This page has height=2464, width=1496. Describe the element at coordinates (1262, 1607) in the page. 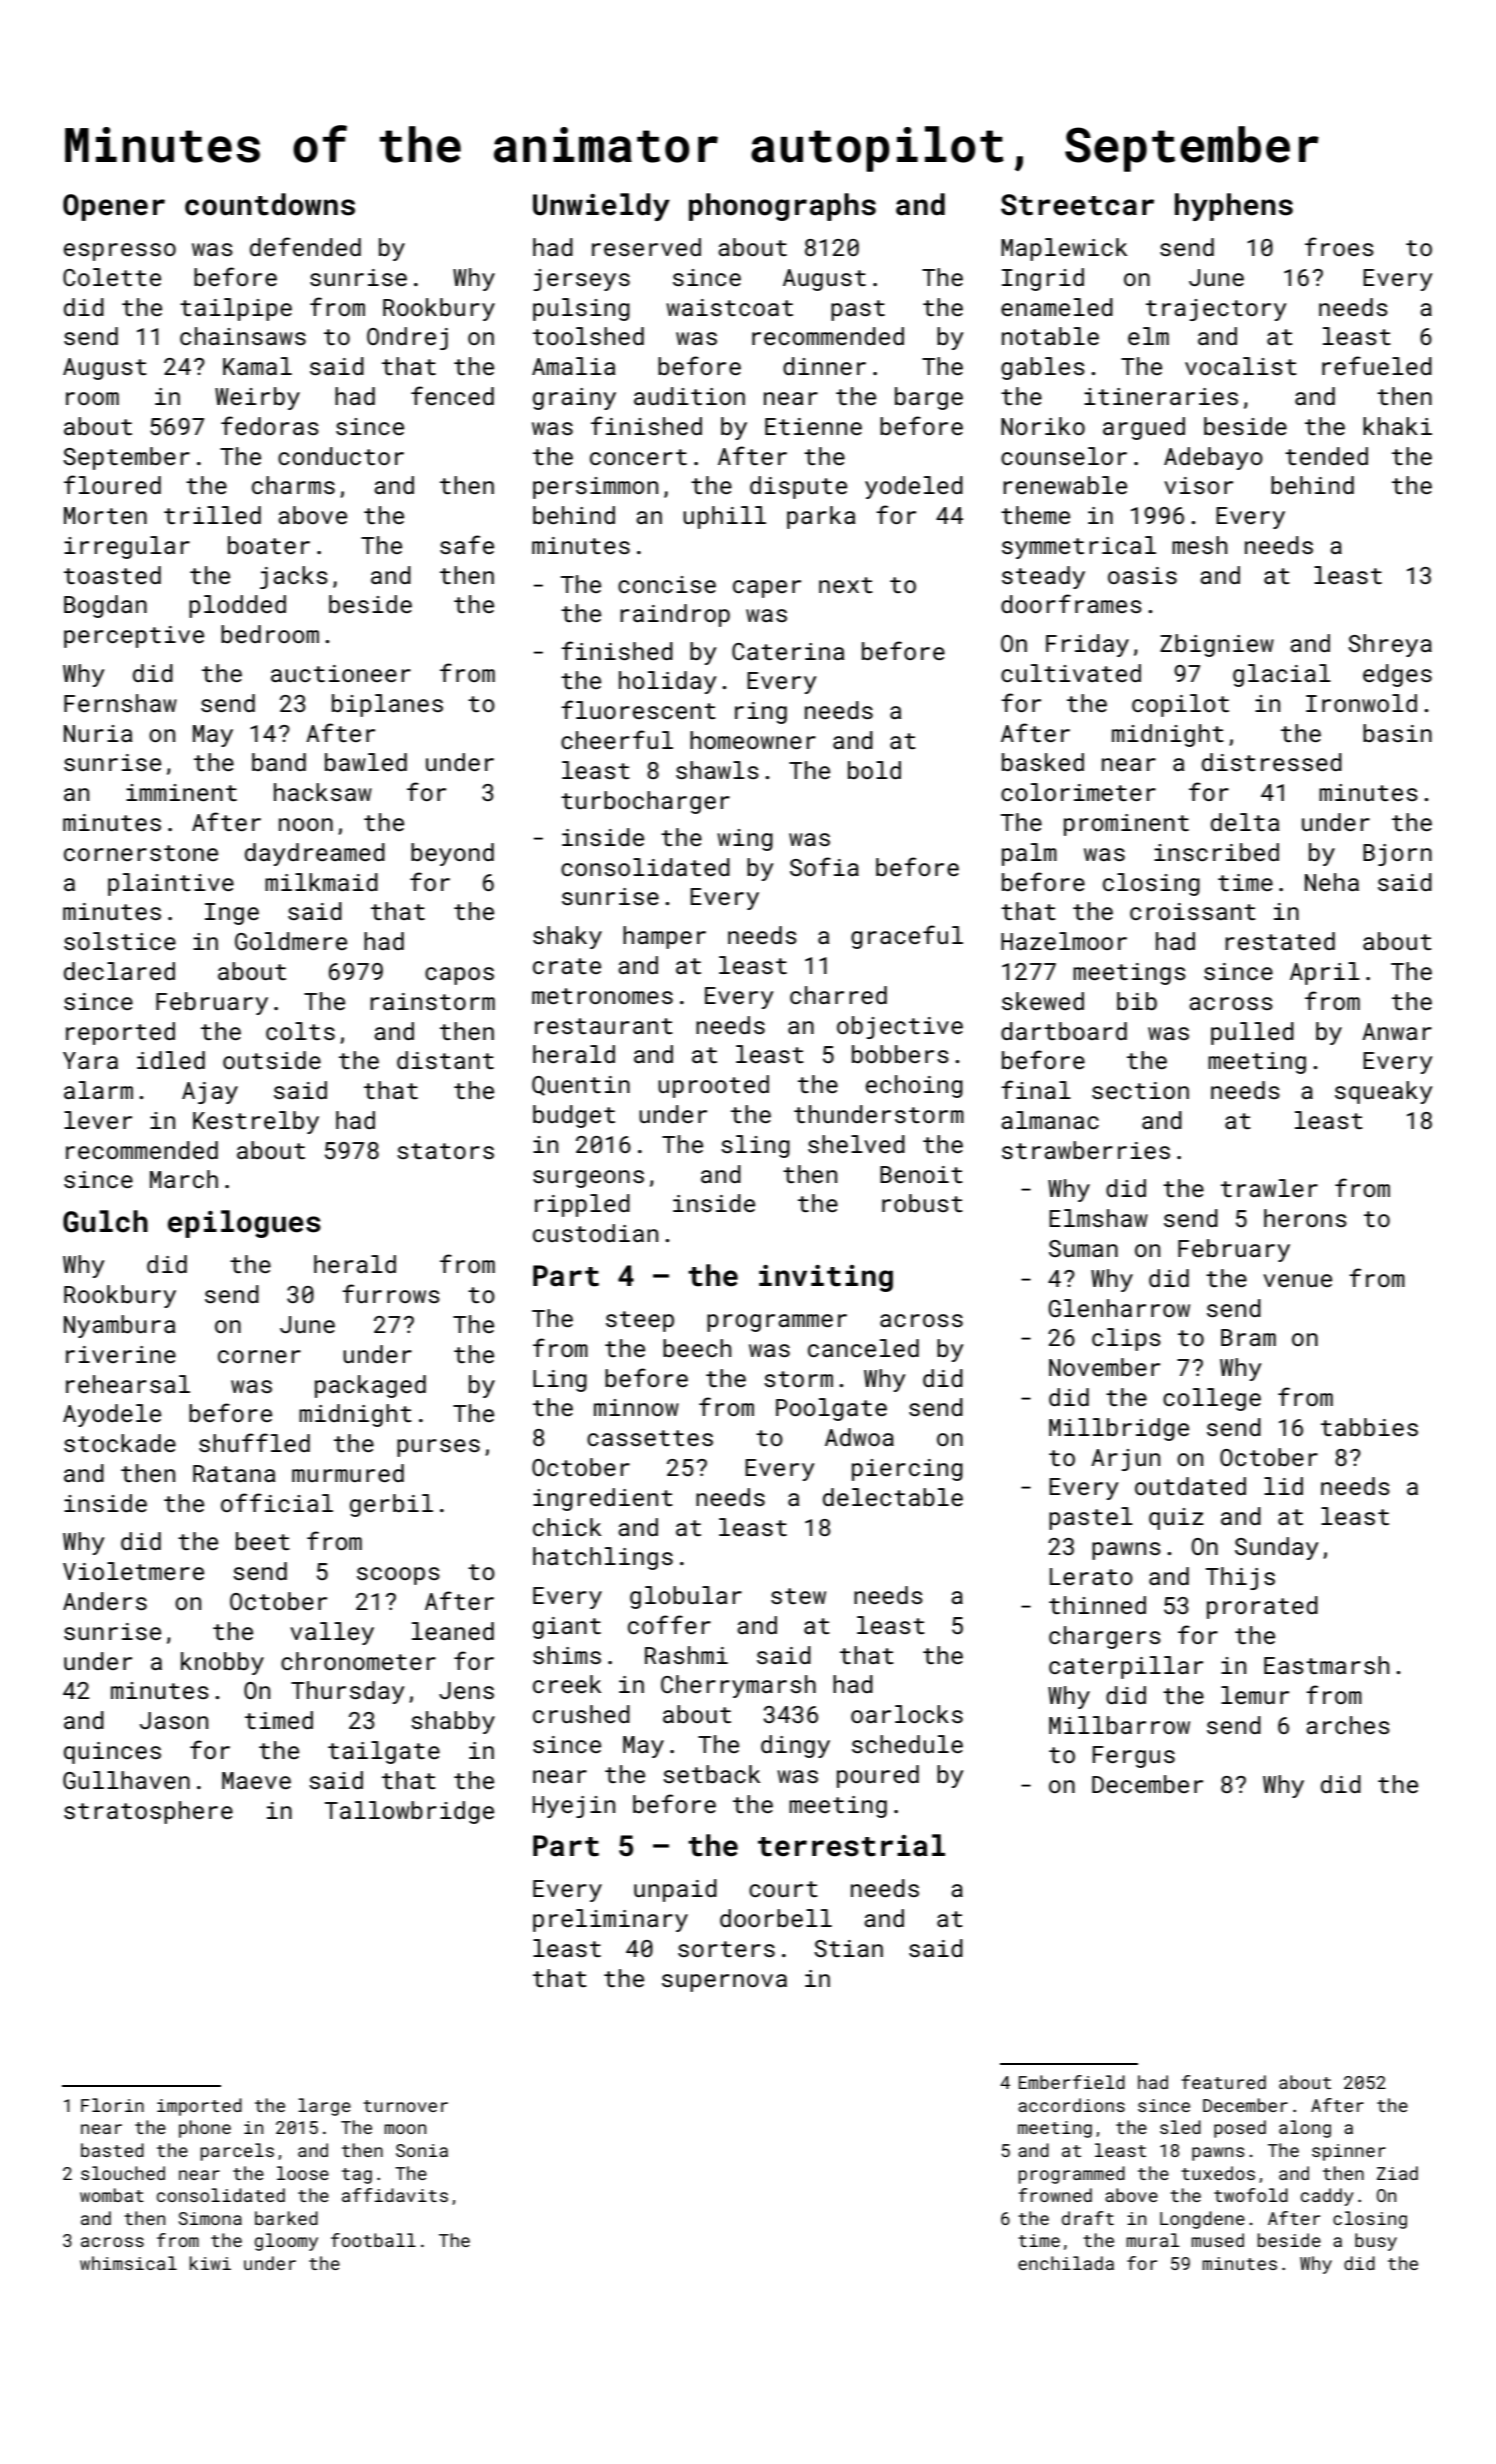

I see `prorated` at that location.
